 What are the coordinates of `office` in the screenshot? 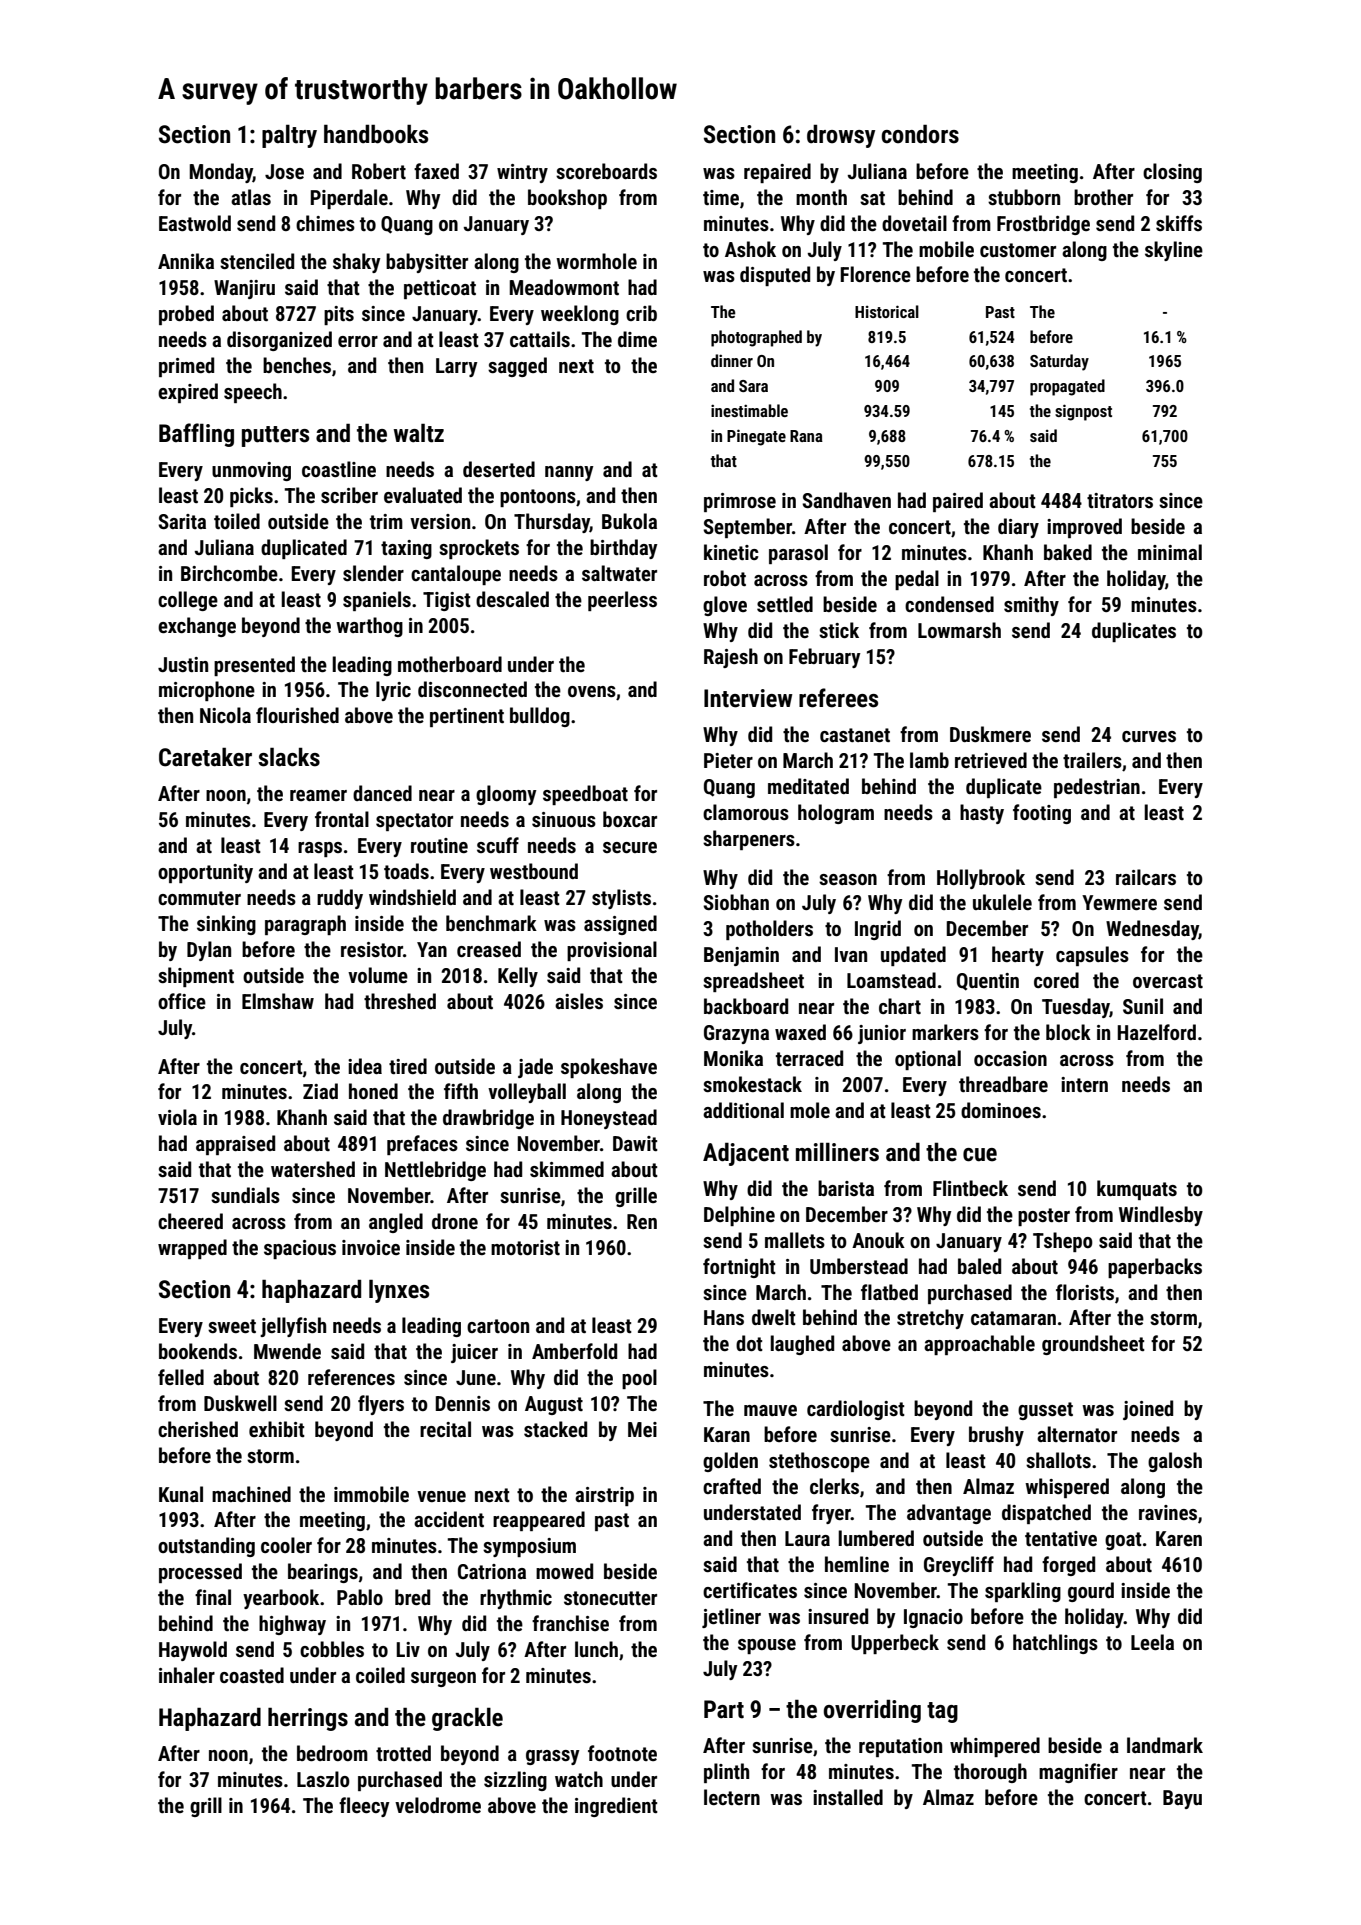 It's located at (182, 1001).
